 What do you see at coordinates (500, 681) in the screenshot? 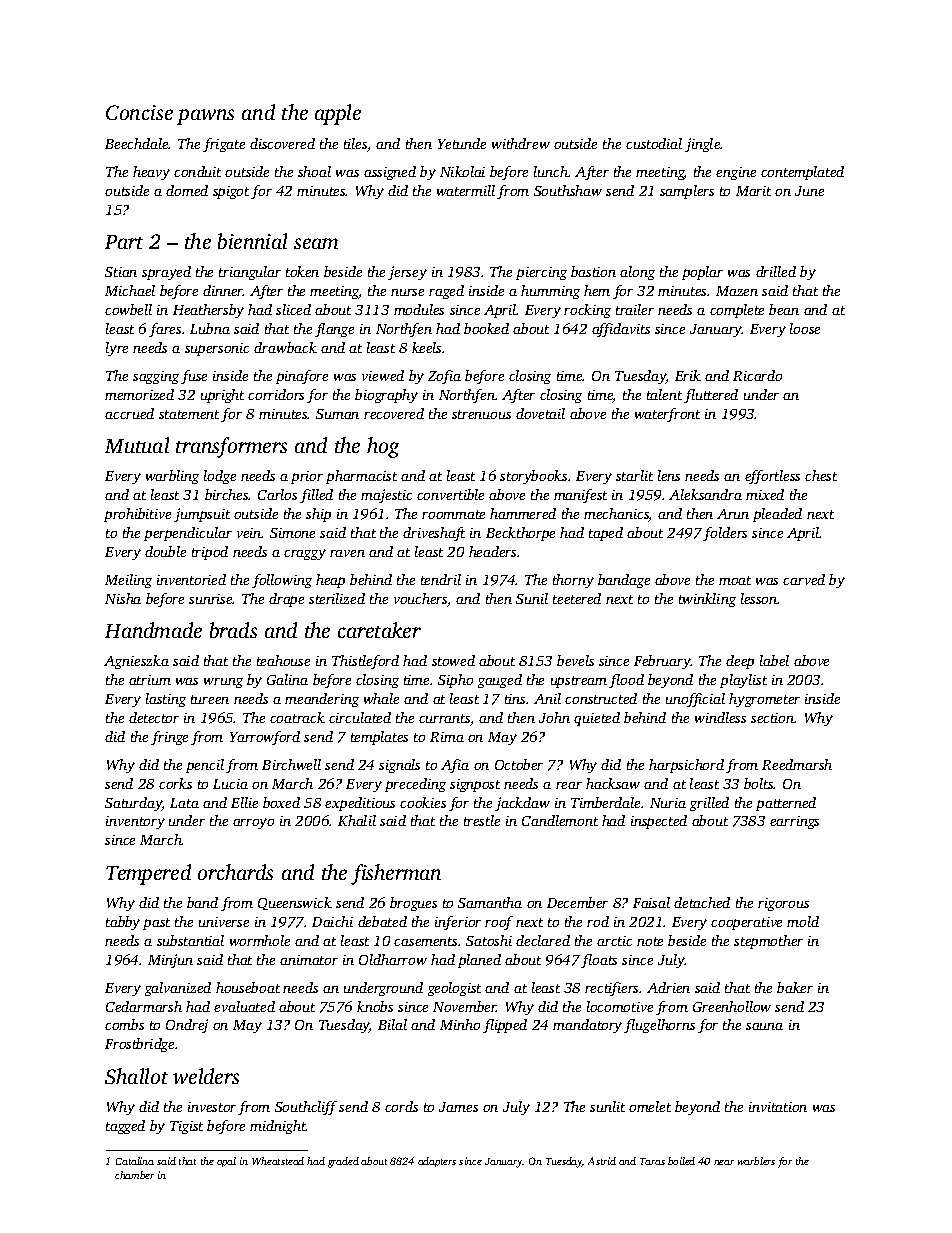
I see `gauged` at bounding box center [500, 681].
